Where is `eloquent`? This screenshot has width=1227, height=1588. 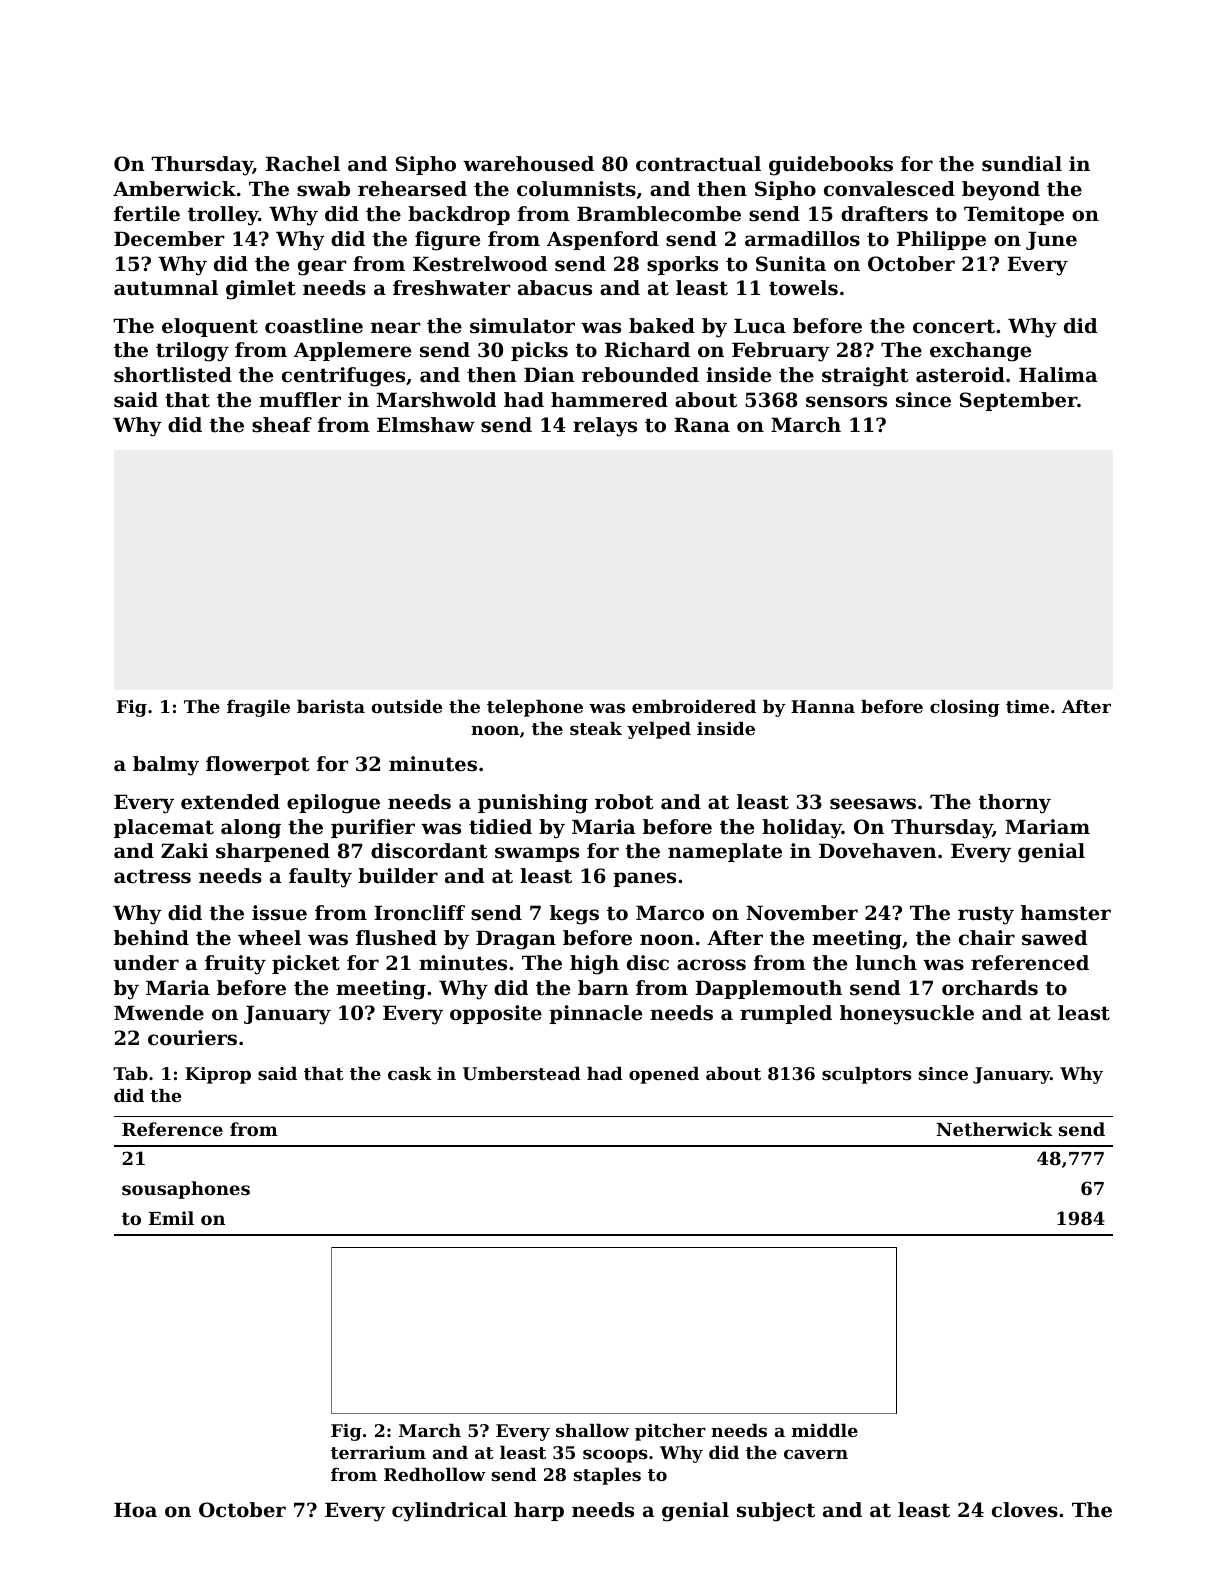 eloquent is located at coordinates (210, 327).
